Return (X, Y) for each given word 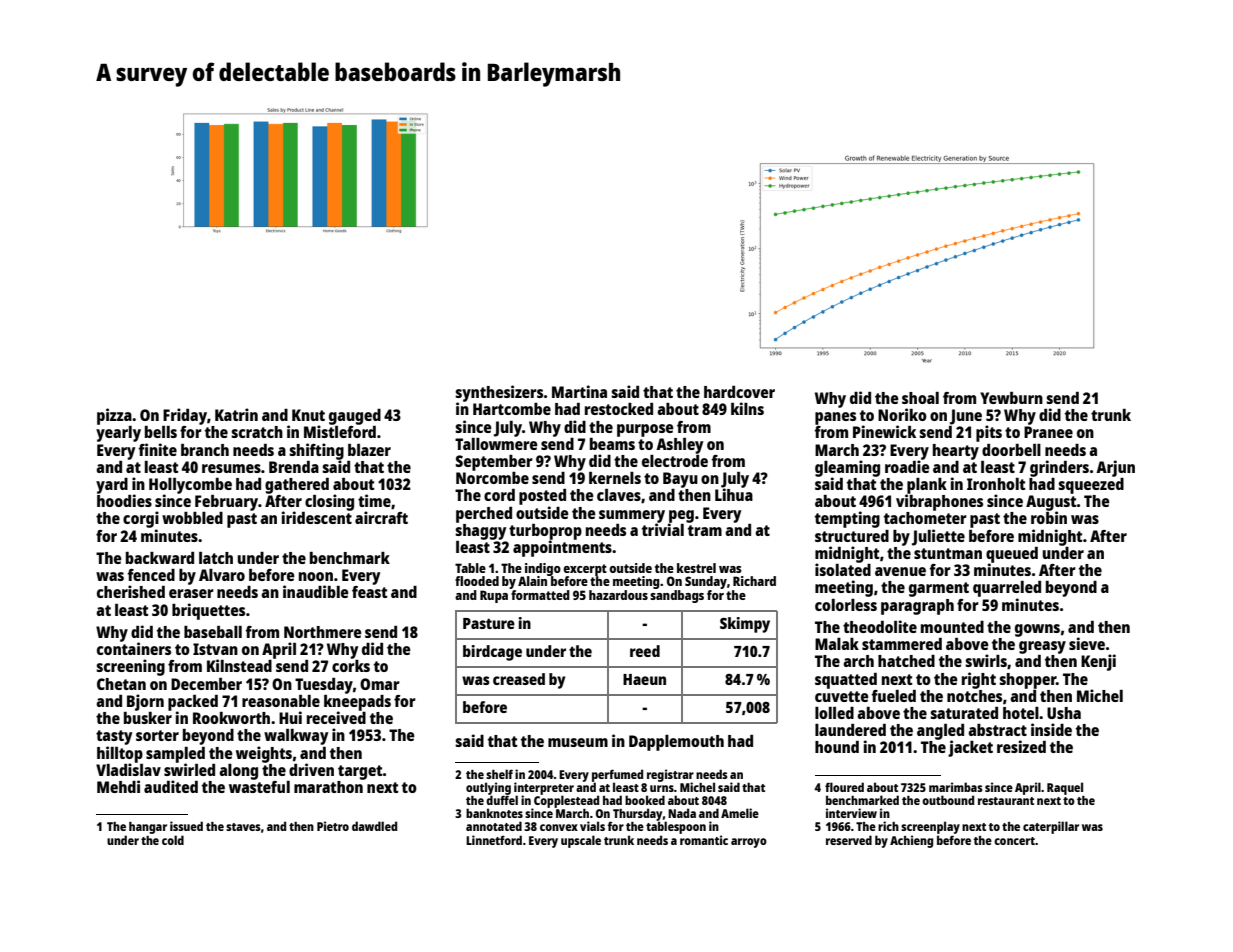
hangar (148, 828)
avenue (900, 571)
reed (645, 651)
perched (484, 515)
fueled (894, 696)
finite (158, 449)
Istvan (215, 649)
